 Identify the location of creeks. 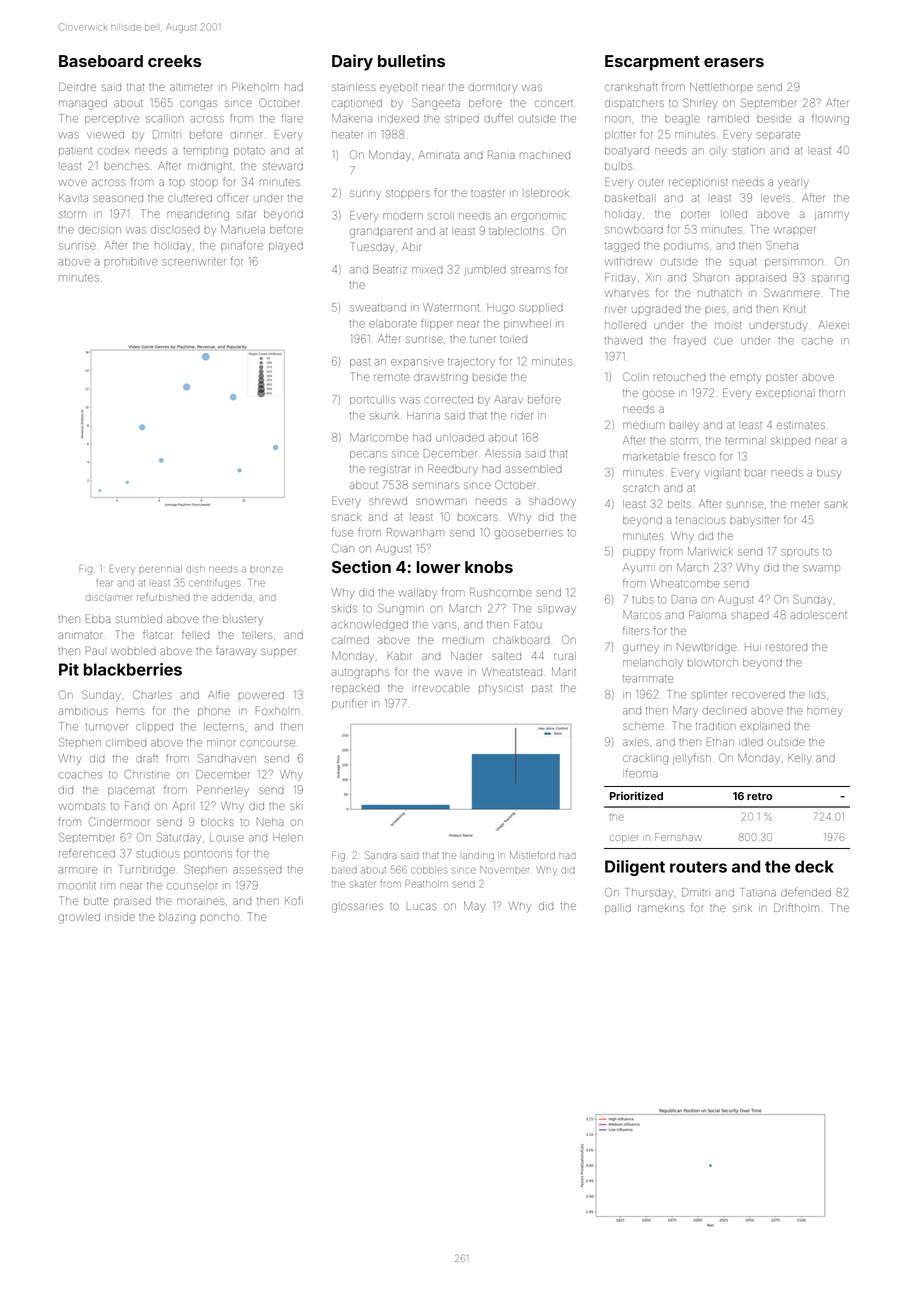
(174, 61).
